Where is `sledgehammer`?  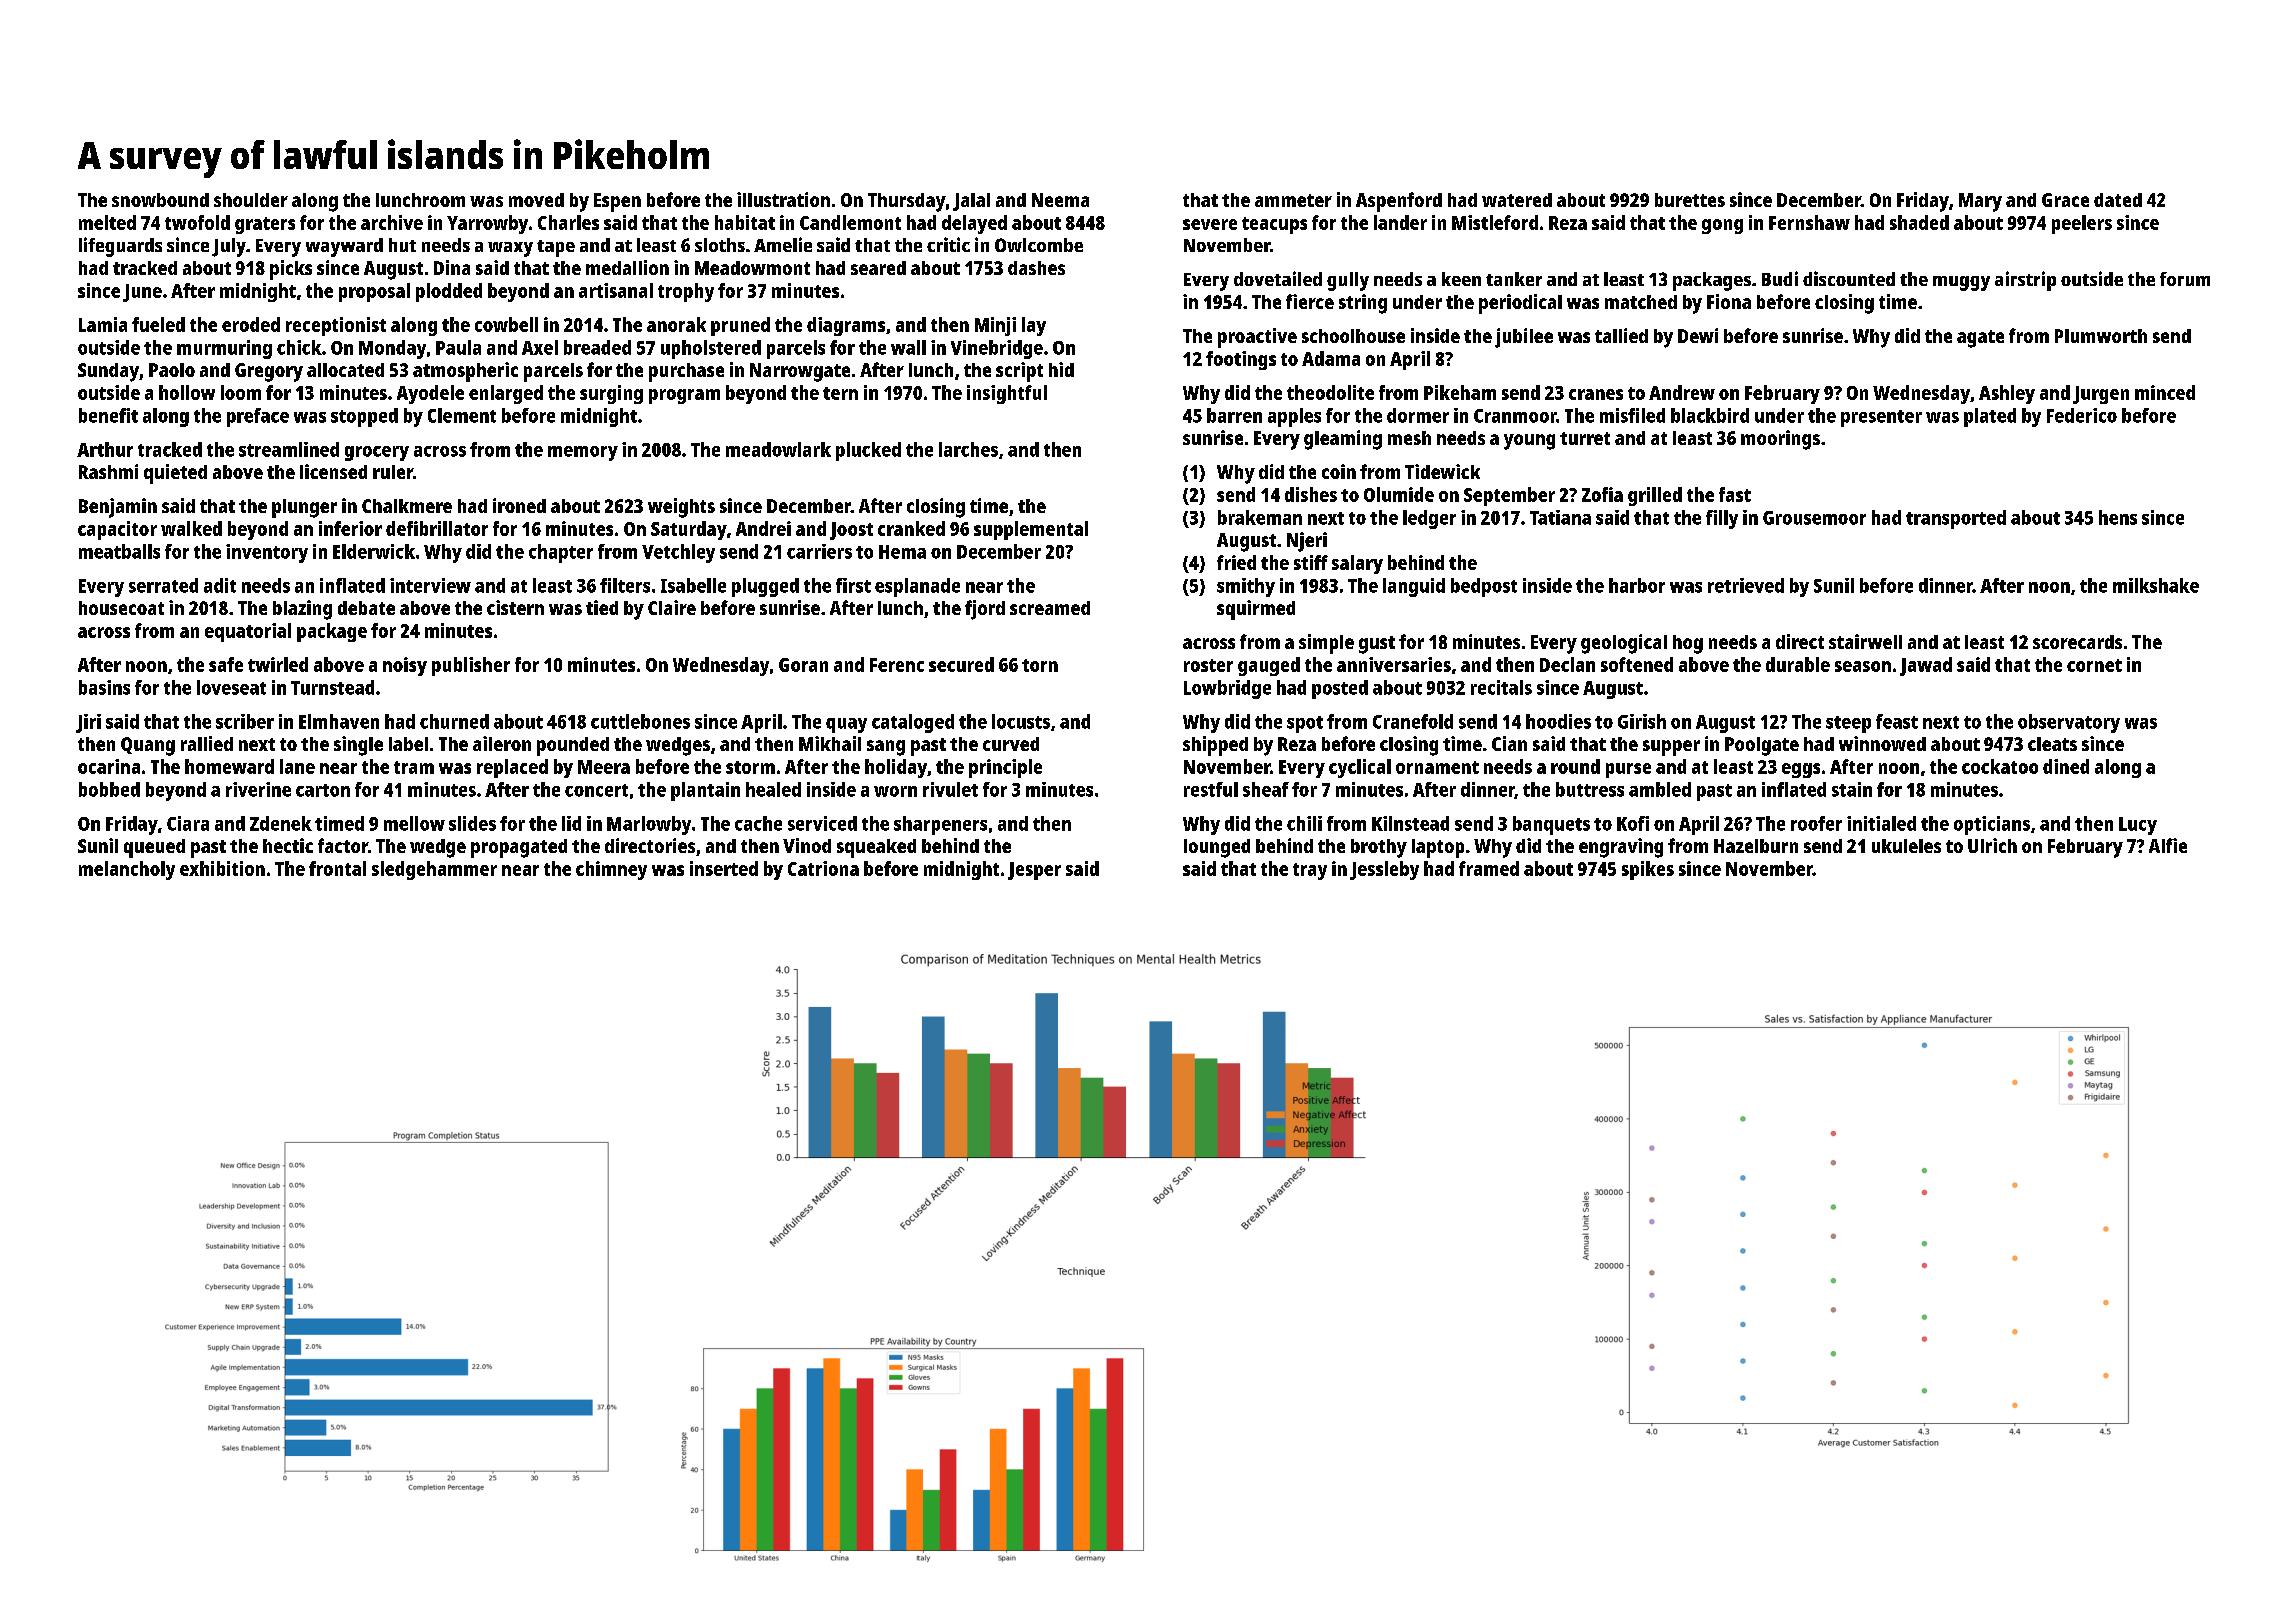
sledgehammer is located at coordinates (434, 870).
